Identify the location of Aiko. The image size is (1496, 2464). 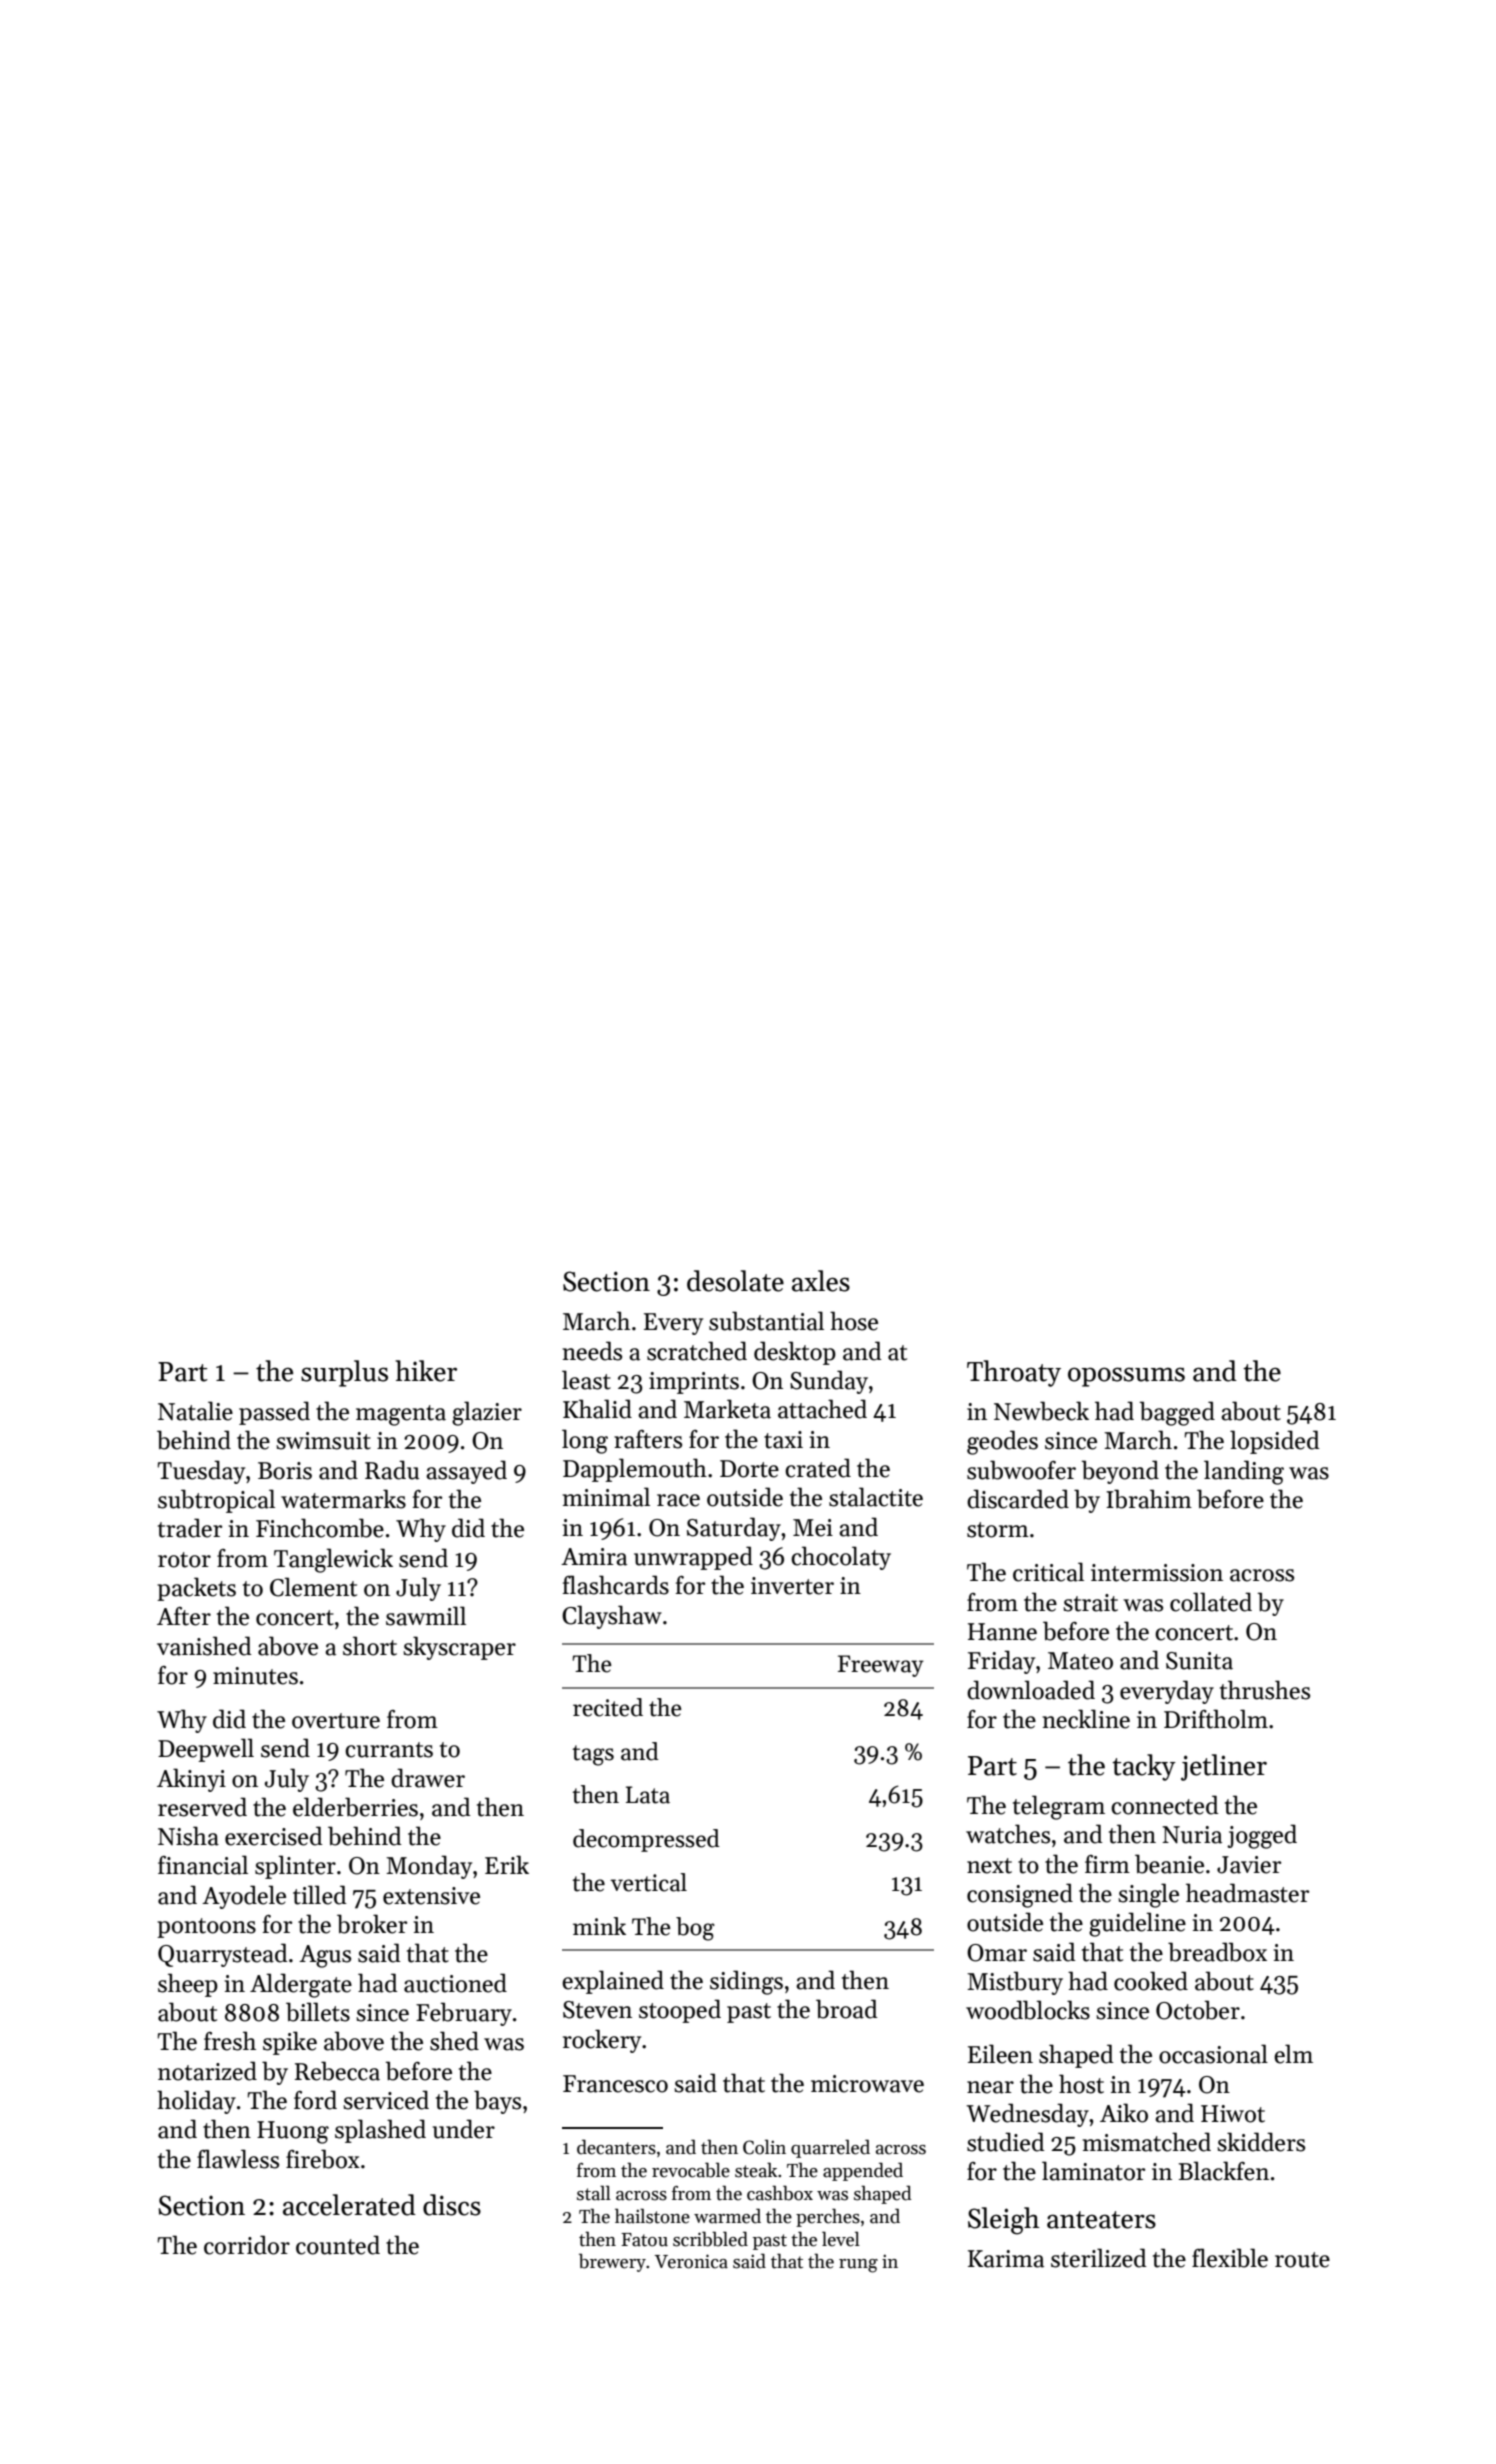
(1124, 2113).
